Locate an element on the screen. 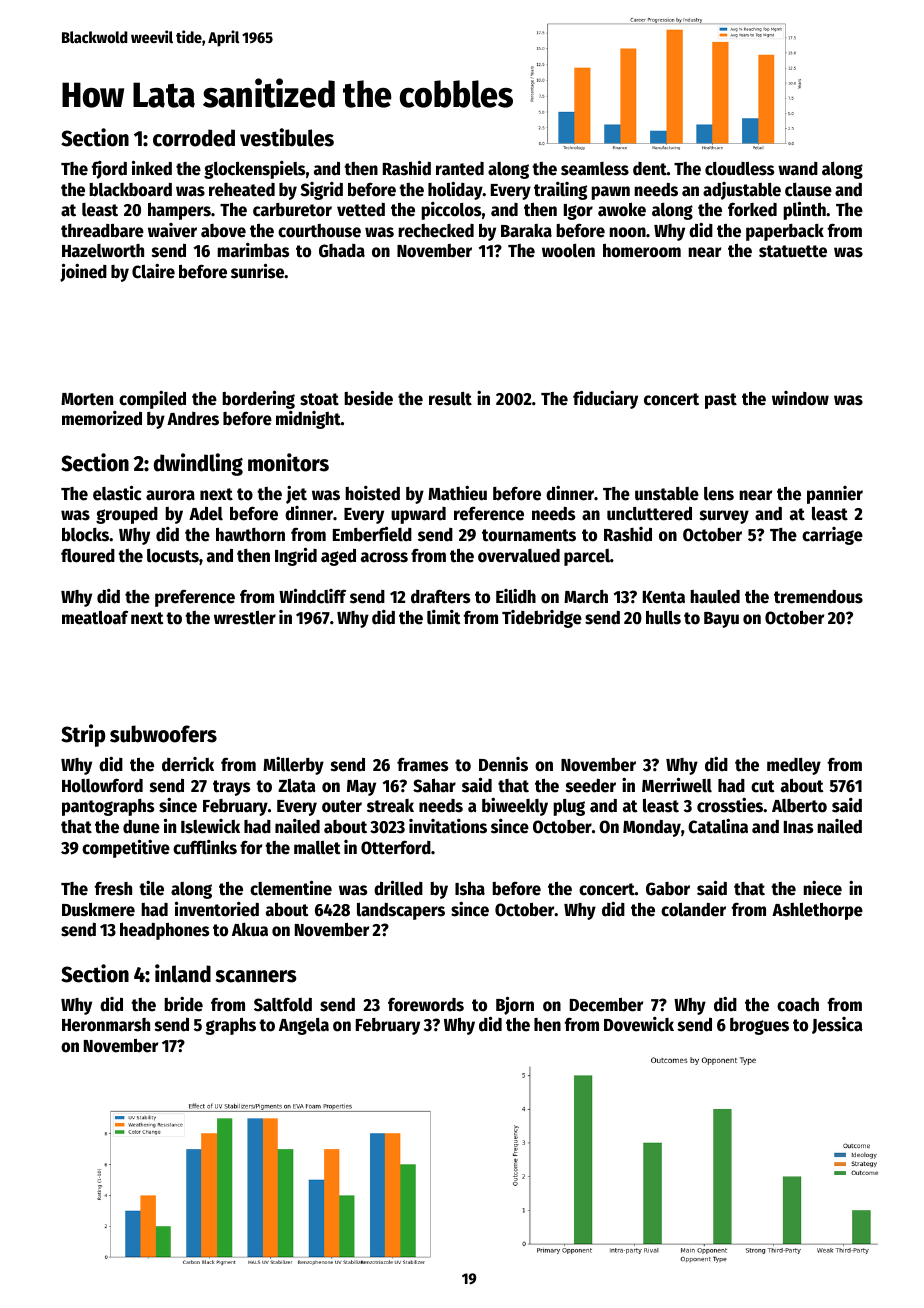  threadbare is located at coordinates (102, 231).
